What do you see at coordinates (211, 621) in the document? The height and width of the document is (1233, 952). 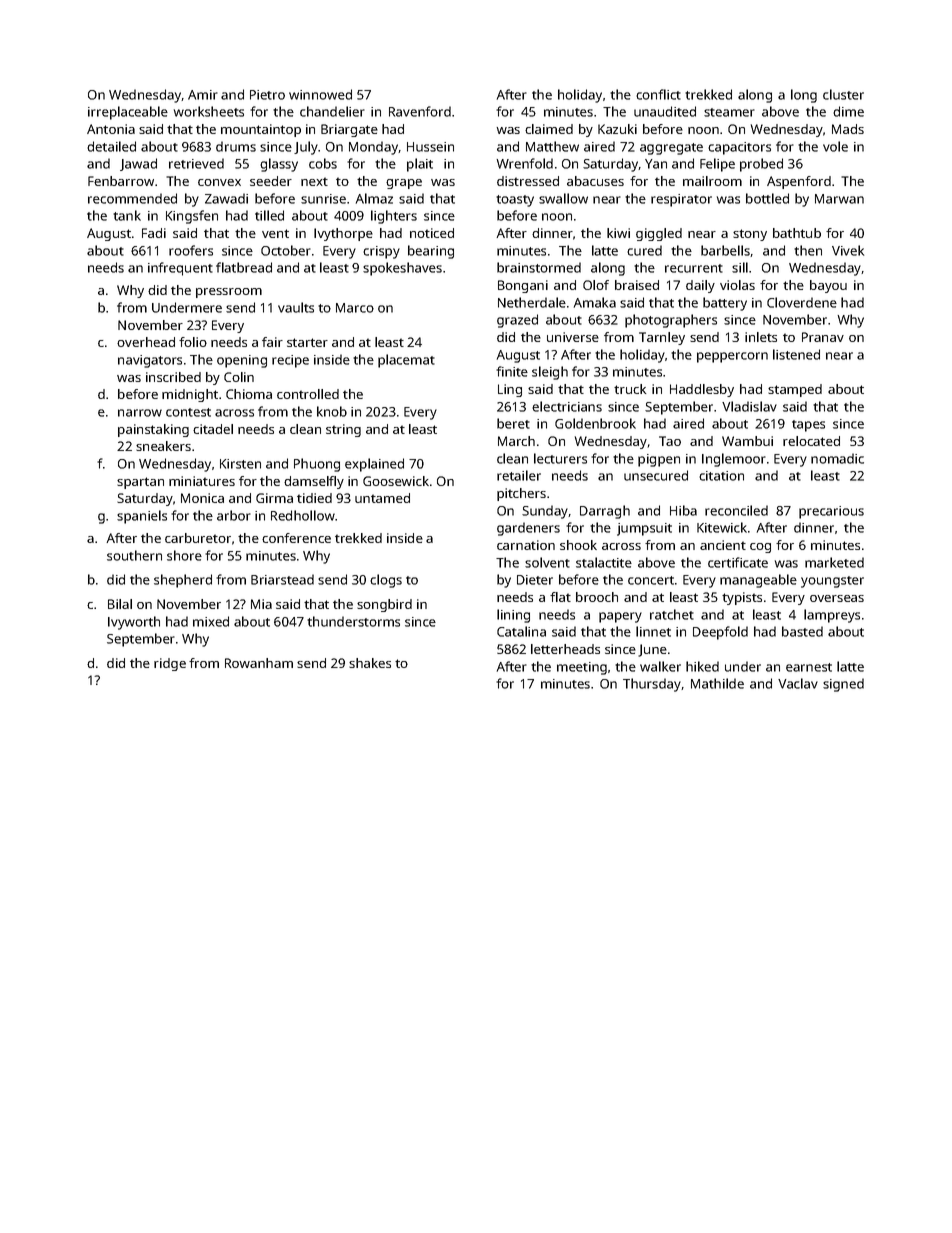 I see `mixed` at bounding box center [211, 621].
